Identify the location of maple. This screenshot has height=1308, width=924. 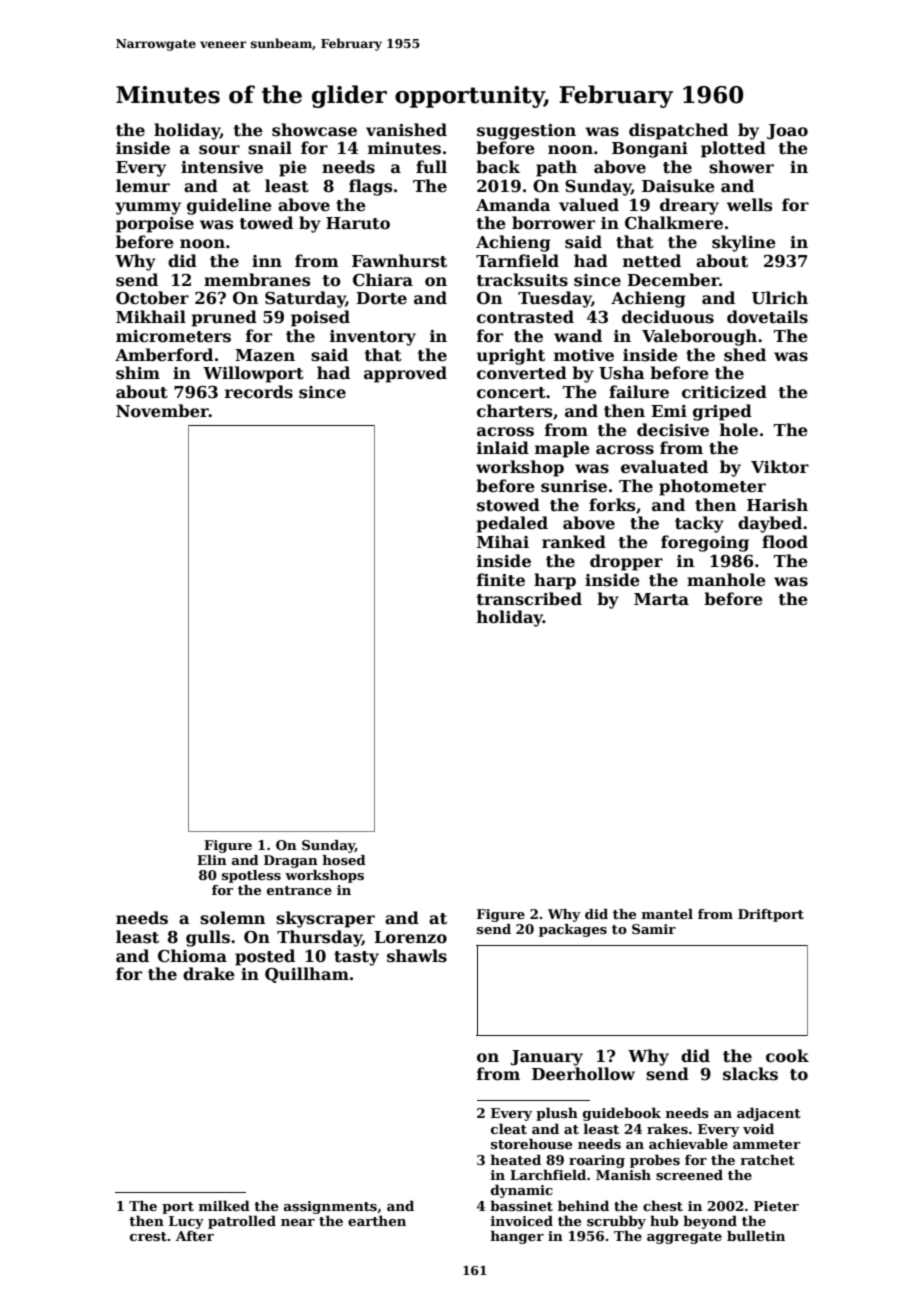
(562, 449).
